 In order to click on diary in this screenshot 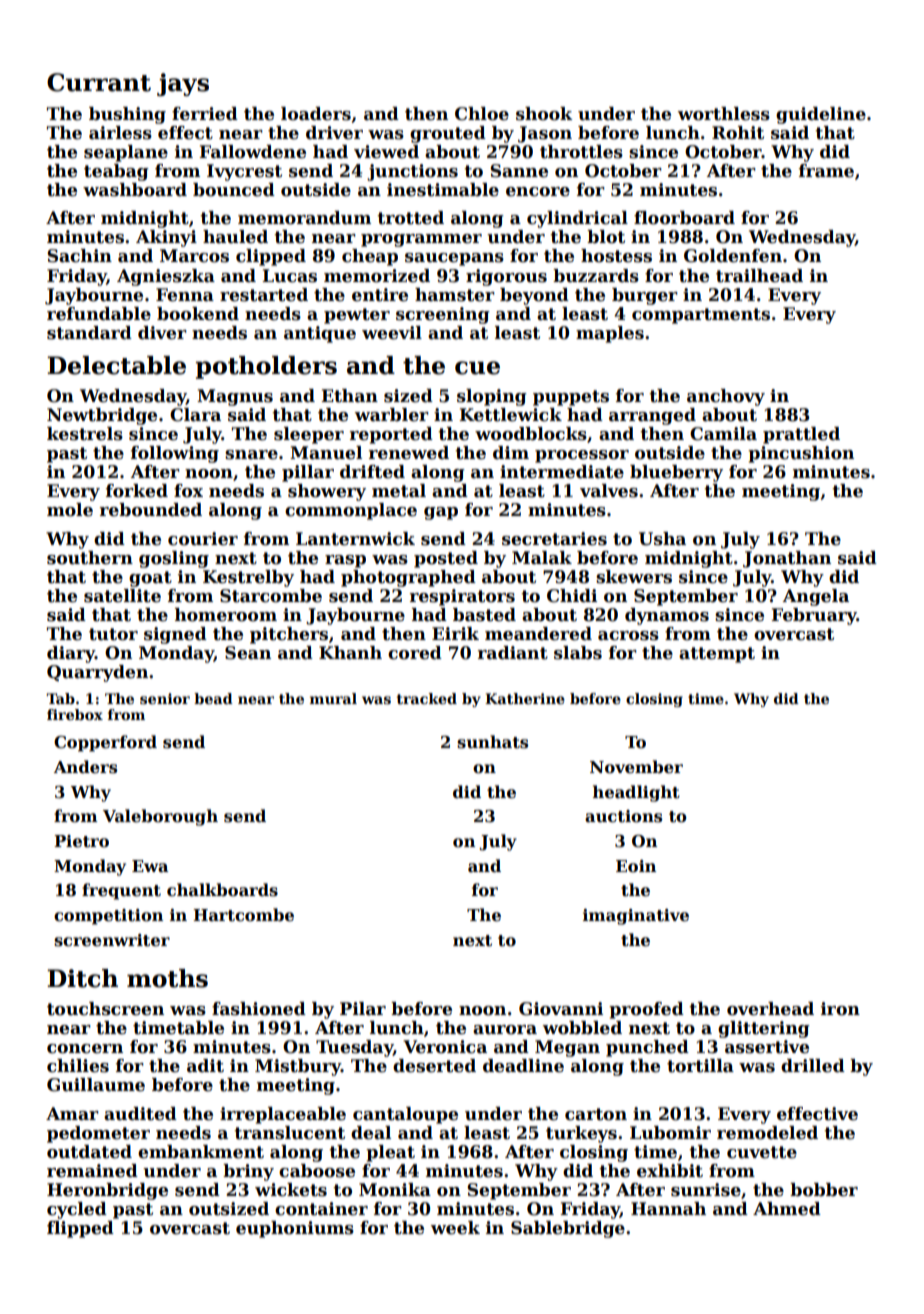, I will do `click(71, 654)`.
